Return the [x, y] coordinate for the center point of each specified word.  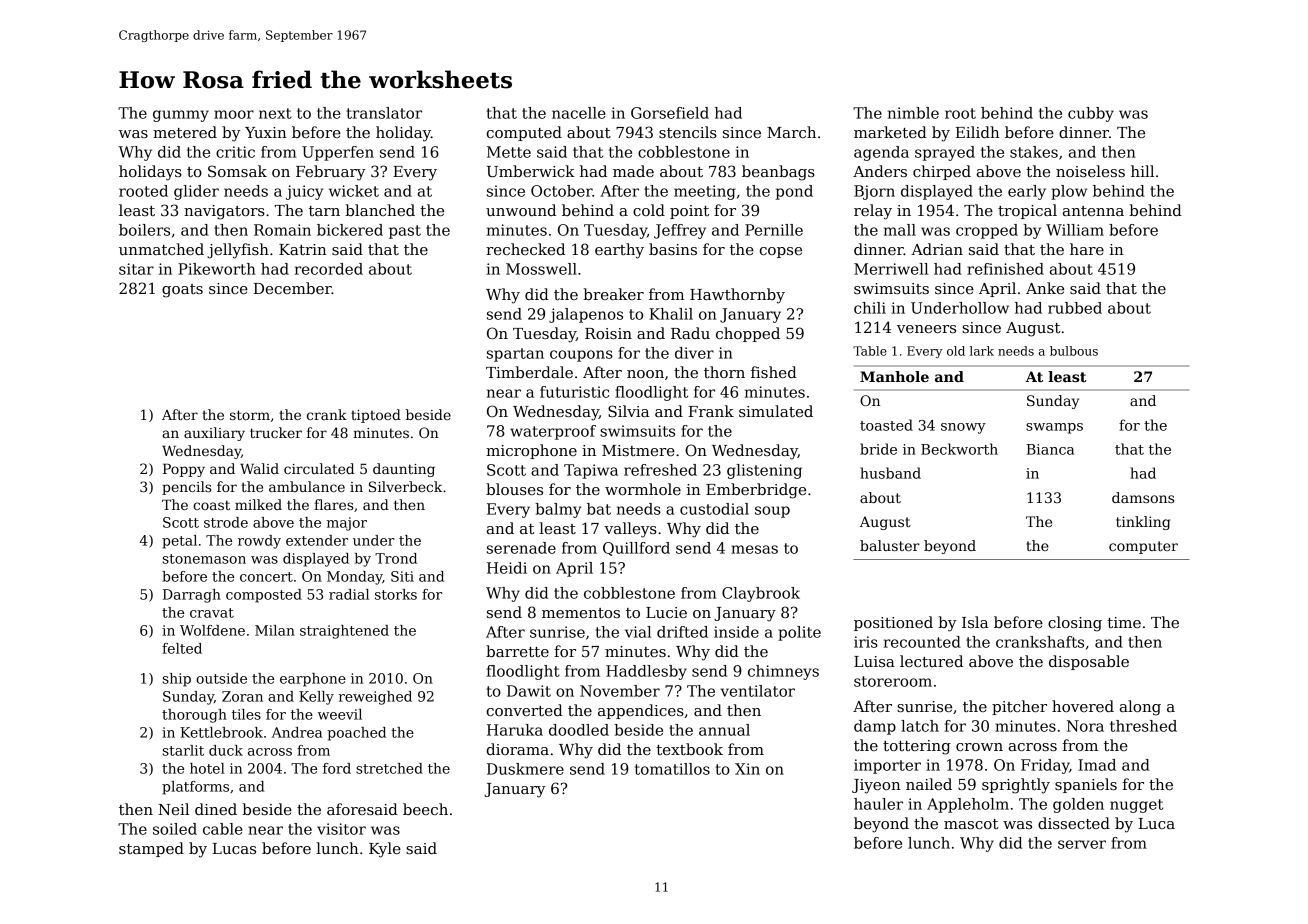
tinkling [1143, 523]
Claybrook [761, 594]
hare [1087, 249]
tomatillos [672, 769]
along [1140, 708]
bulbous [1074, 351]
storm [250, 415]
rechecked [525, 249]
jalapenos [586, 315]
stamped [151, 849]
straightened [344, 632]
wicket [354, 191]
